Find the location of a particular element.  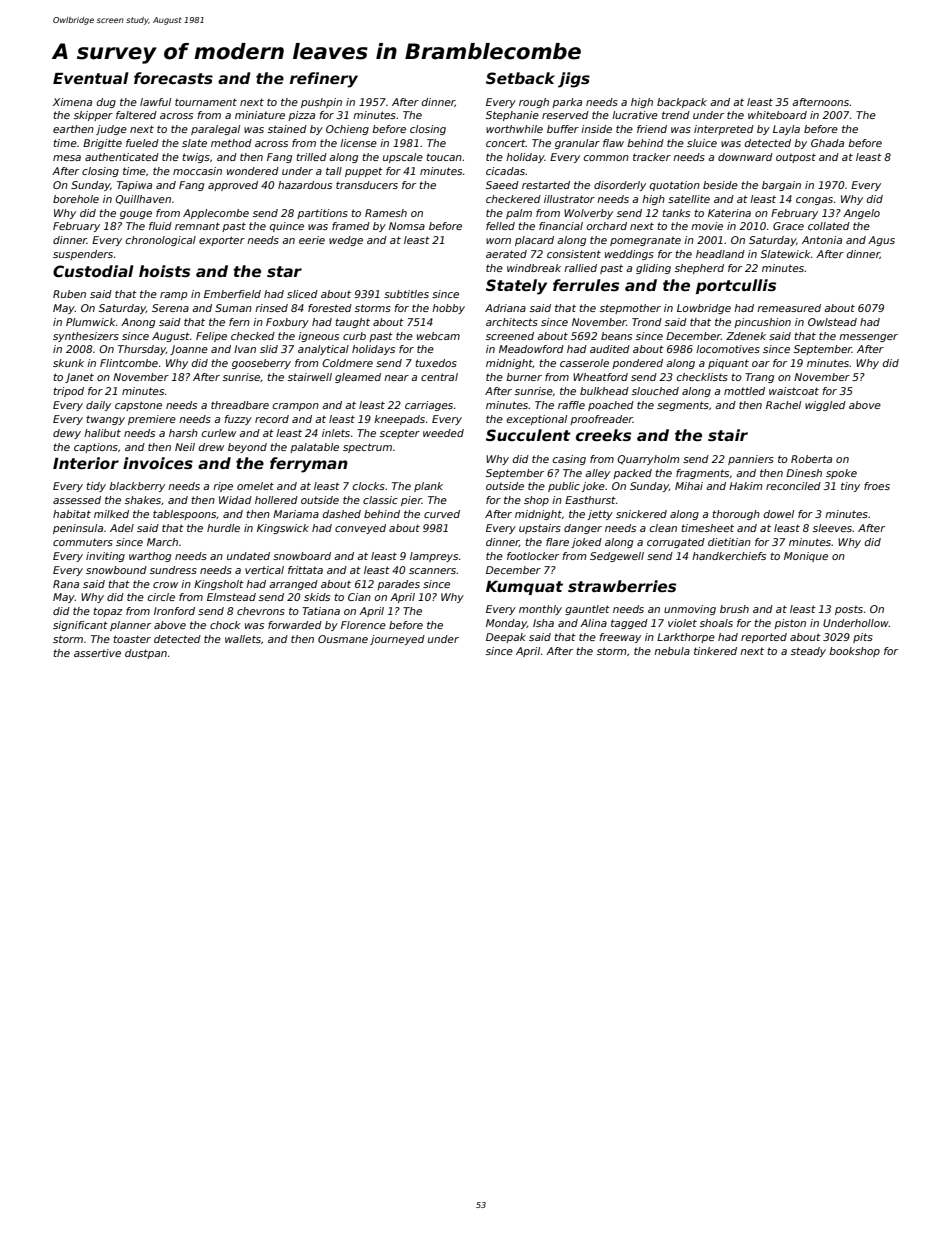

dustpan is located at coordinates (146, 654).
